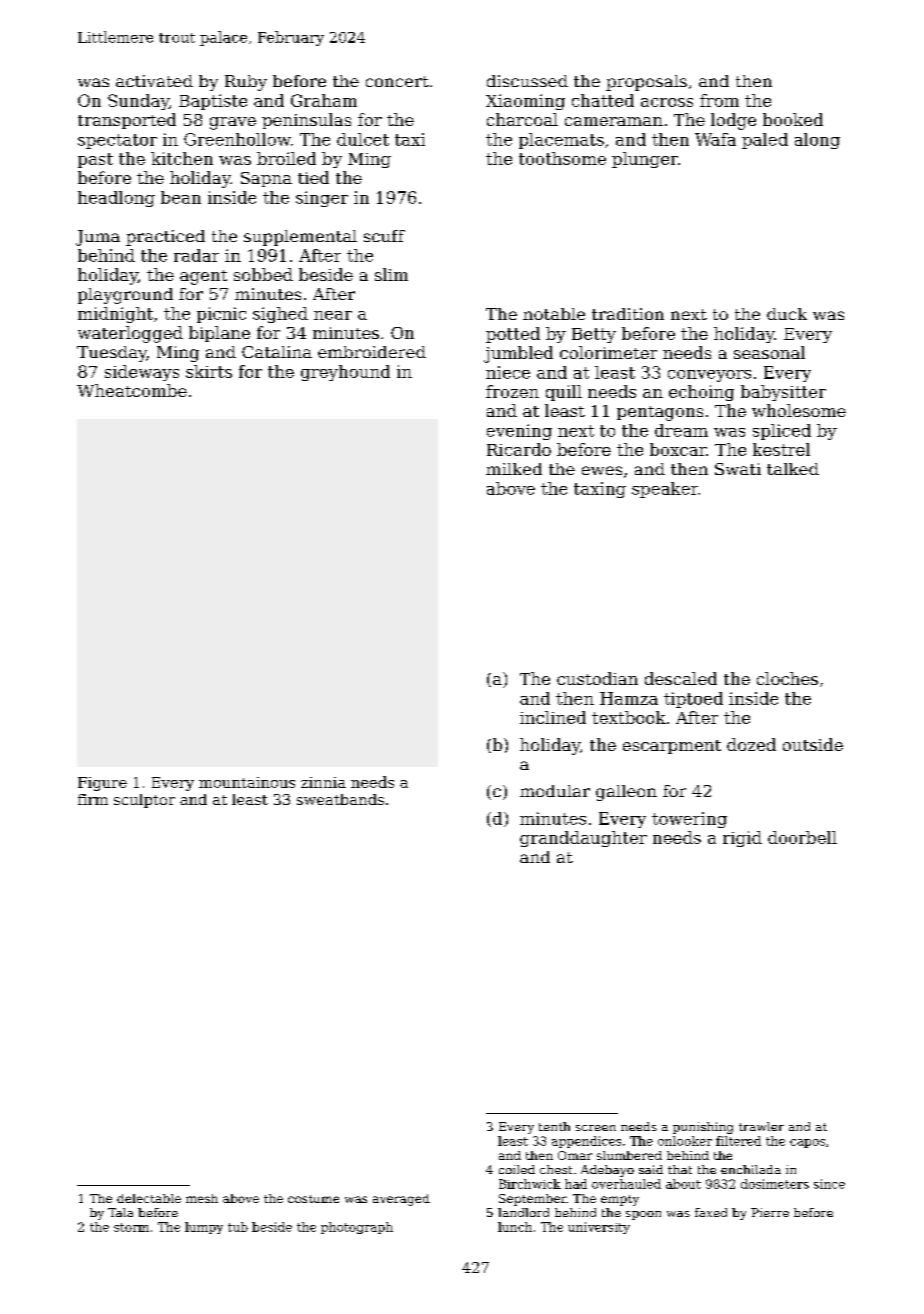  I want to click on photograph, so click(357, 1228).
